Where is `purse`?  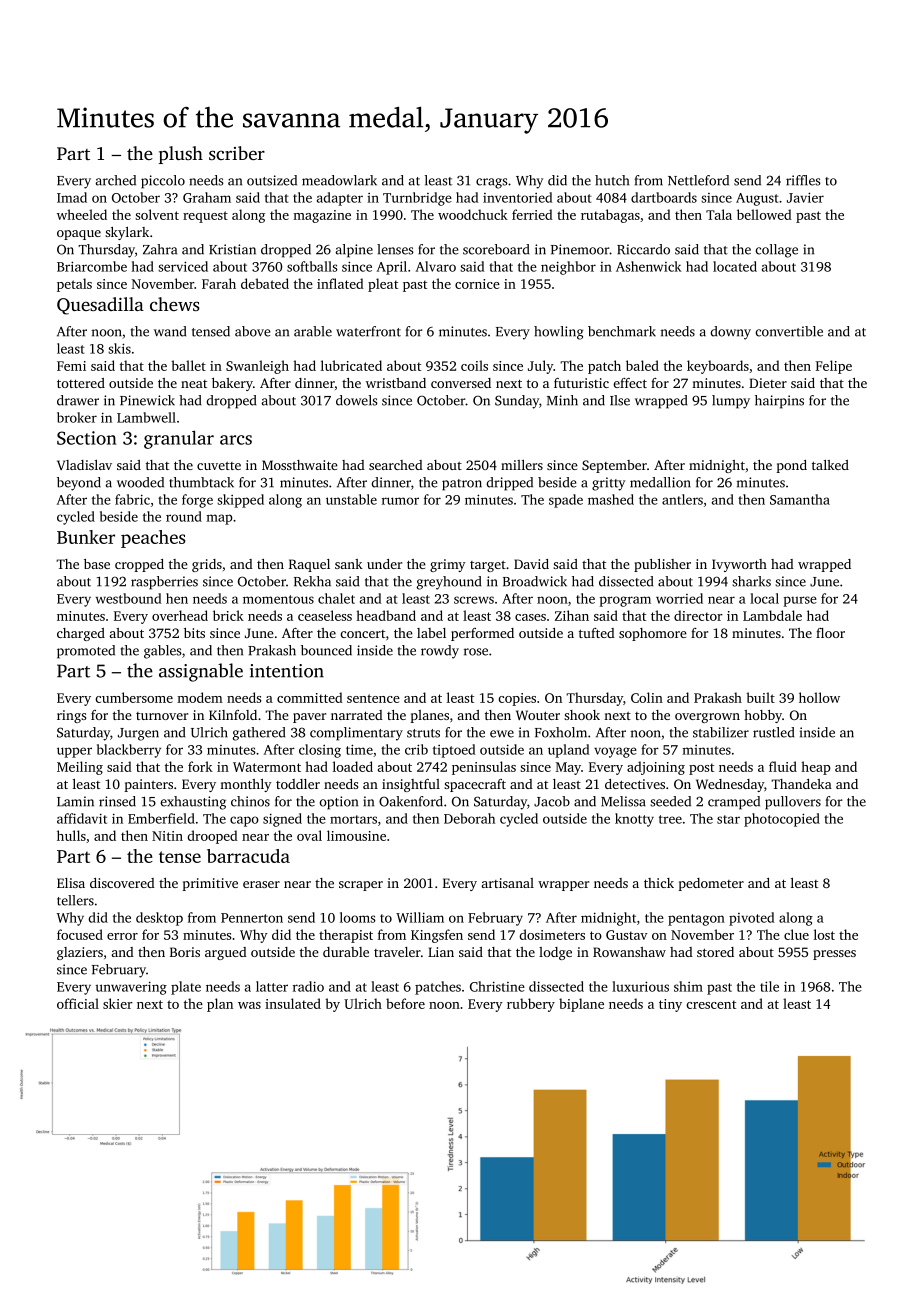
purse is located at coordinates (800, 601).
